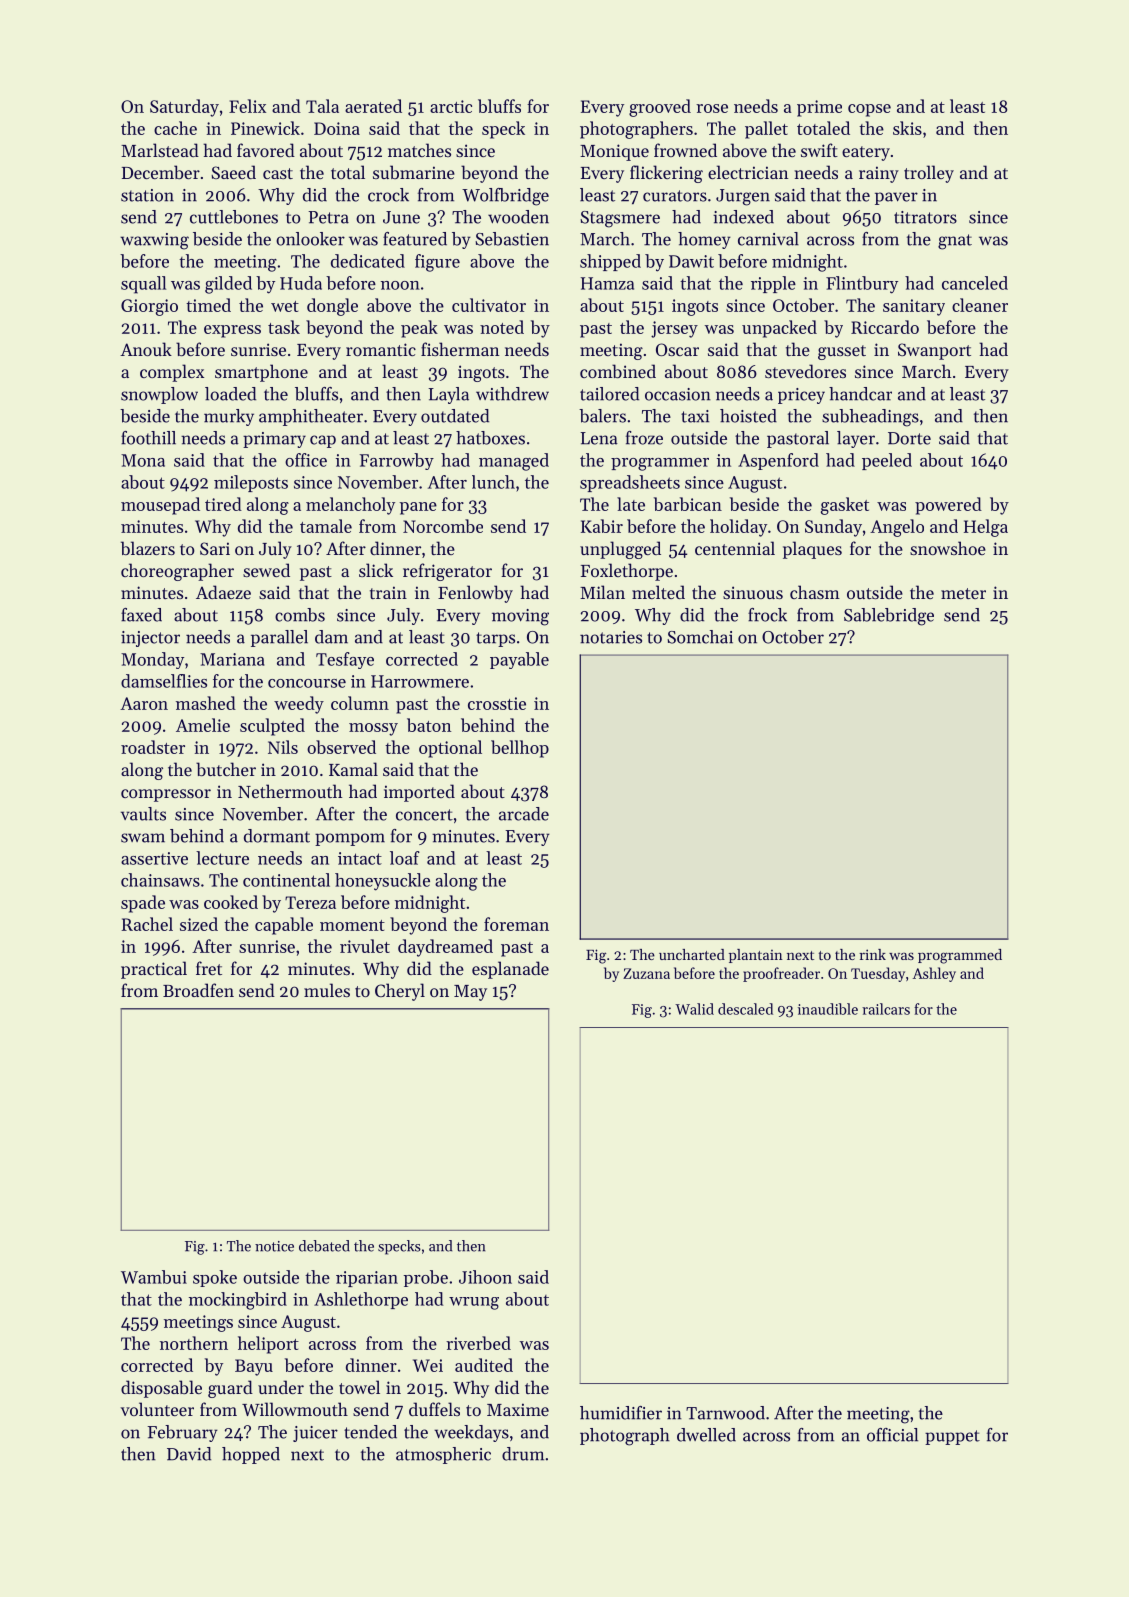 This screenshot has height=1597, width=1129. I want to click on programmer, so click(660, 464).
